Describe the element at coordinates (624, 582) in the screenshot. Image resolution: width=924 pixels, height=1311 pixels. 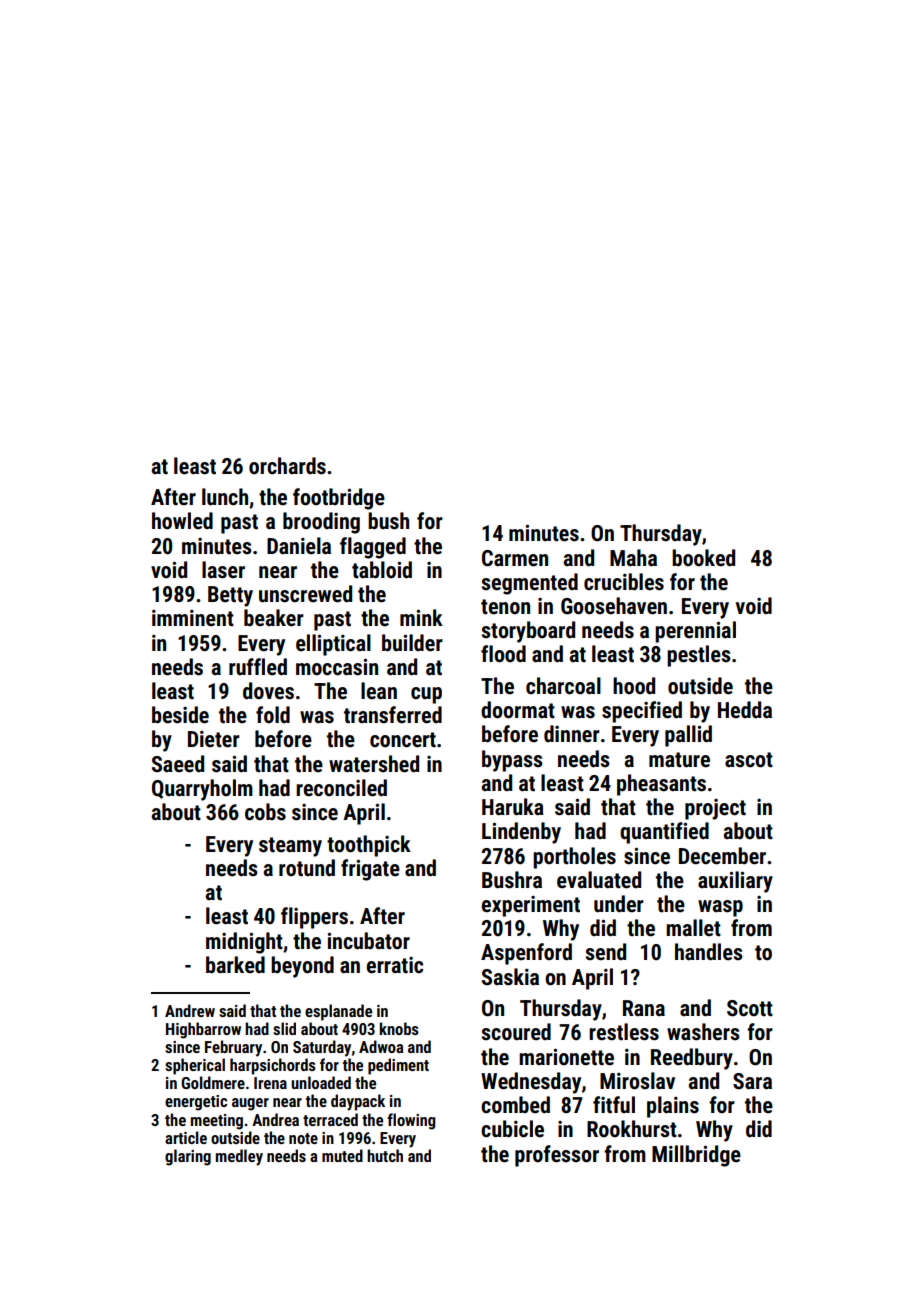
I see `crucibles` at that location.
